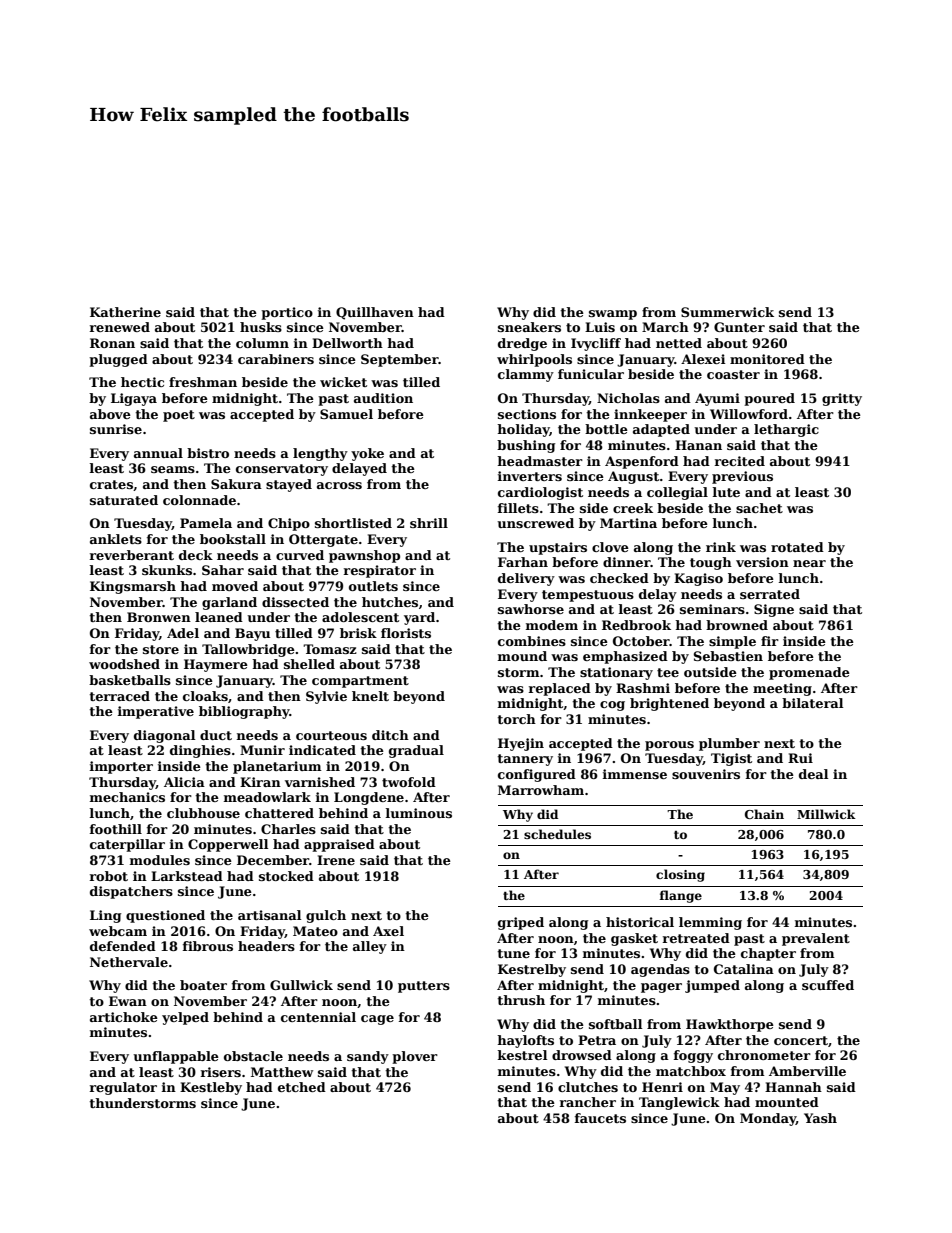 This screenshot has height=1233, width=952. What do you see at coordinates (119, 696) in the screenshot?
I see `terraced` at bounding box center [119, 696].
